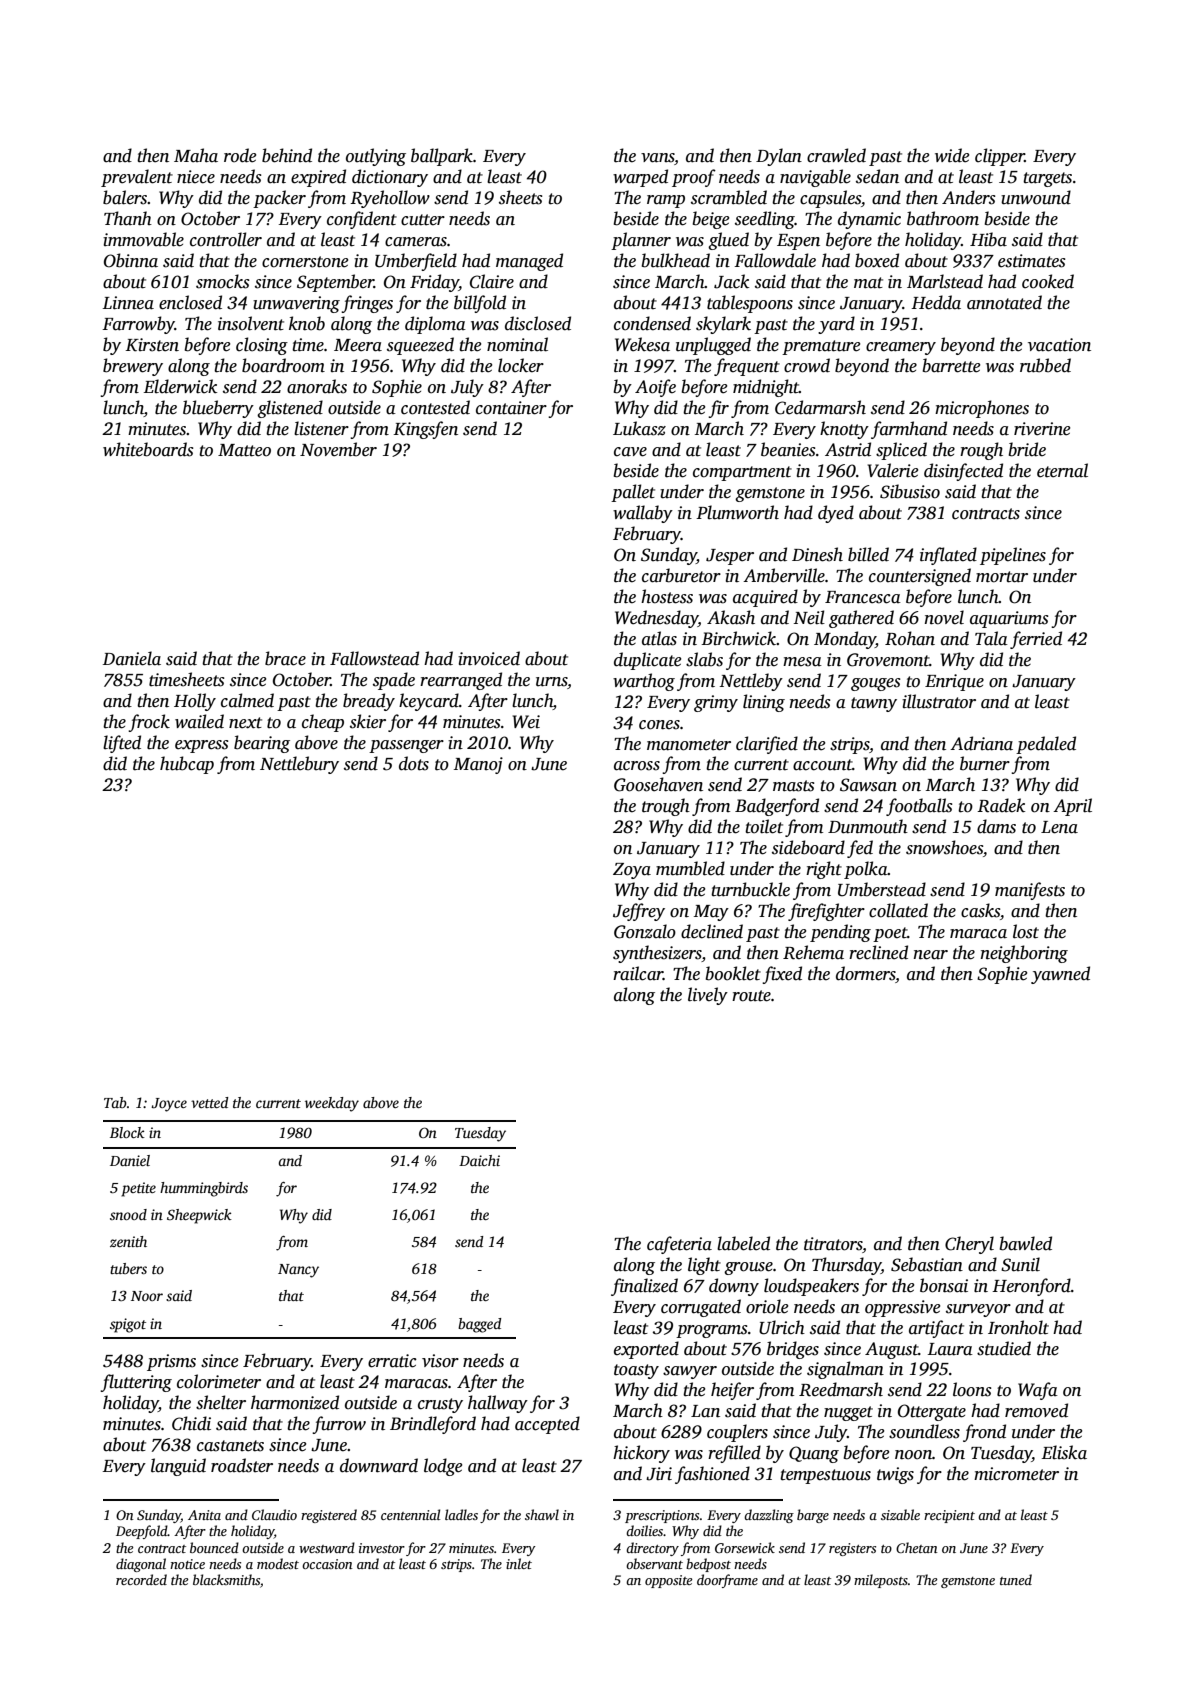  I want to click on Joyce, so click(169, 1105).
